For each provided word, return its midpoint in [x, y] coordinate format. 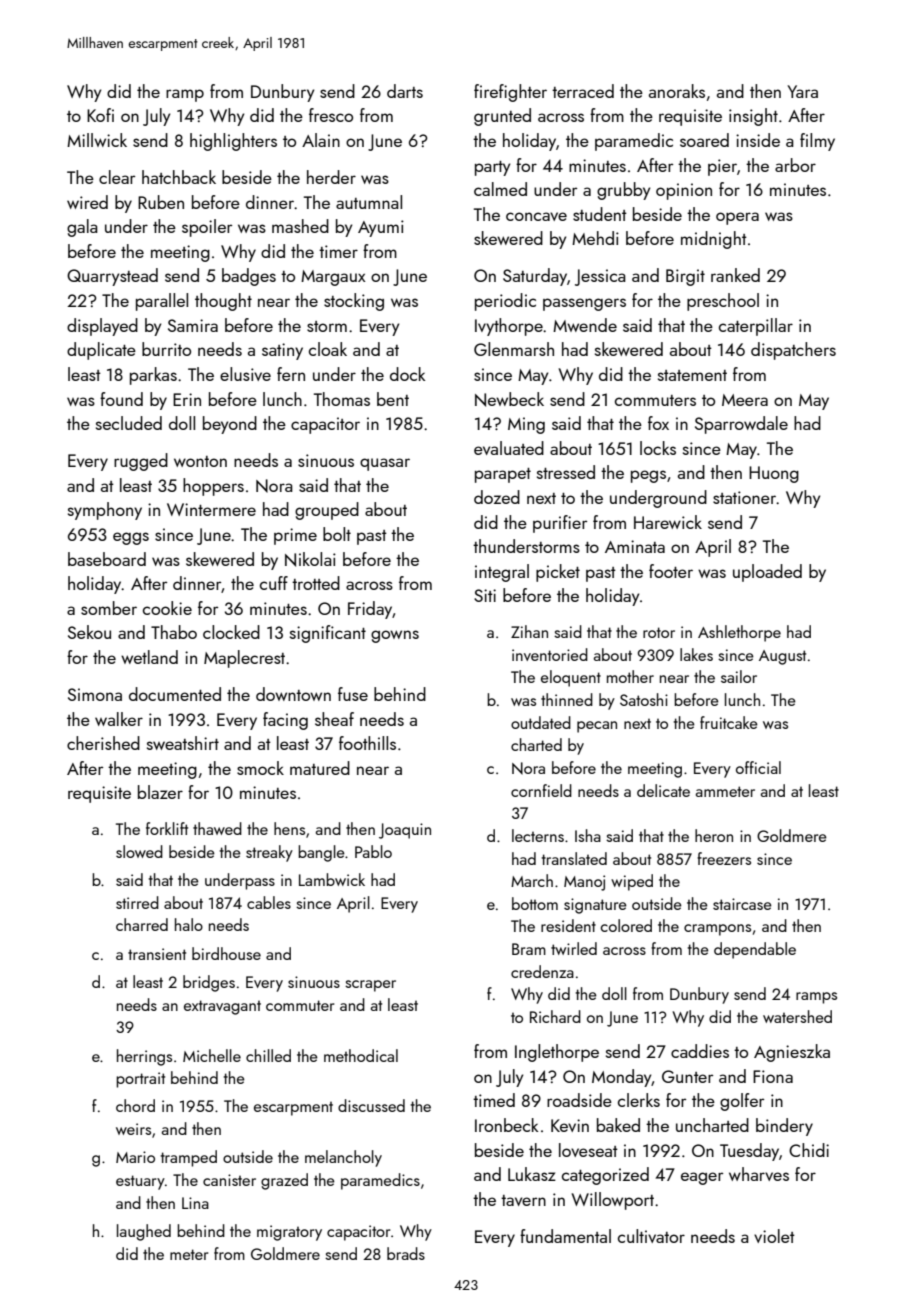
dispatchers [793, 351]
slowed [139, 851]
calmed [500, 189]
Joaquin [405, 831]
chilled [268, 1055]
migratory [289, 1233]
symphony [105, 511]
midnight [714, 240]
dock [407, 374]
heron [714, 835]
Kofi [100, 115]
